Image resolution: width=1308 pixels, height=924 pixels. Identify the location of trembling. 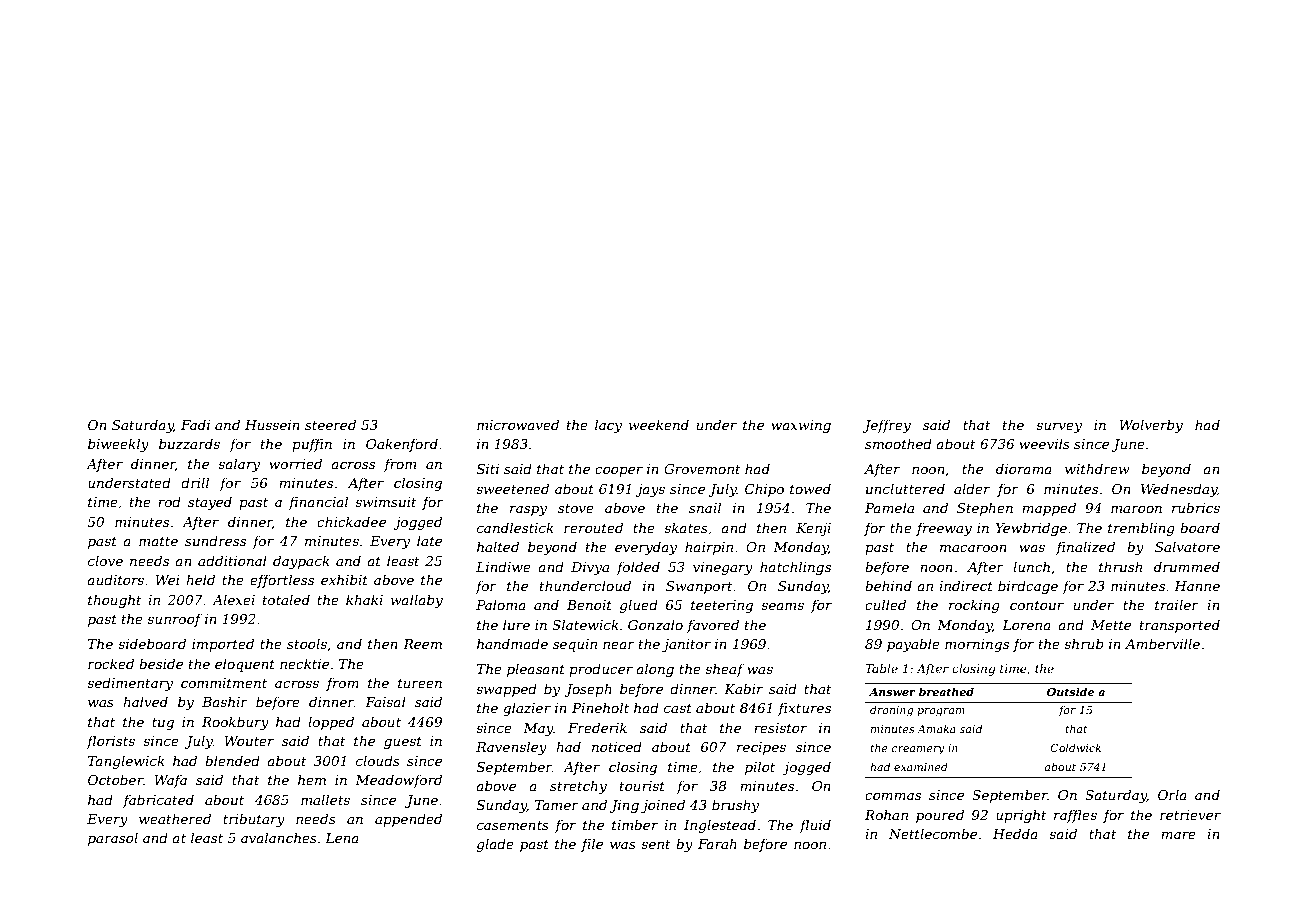
(1141, 529).
